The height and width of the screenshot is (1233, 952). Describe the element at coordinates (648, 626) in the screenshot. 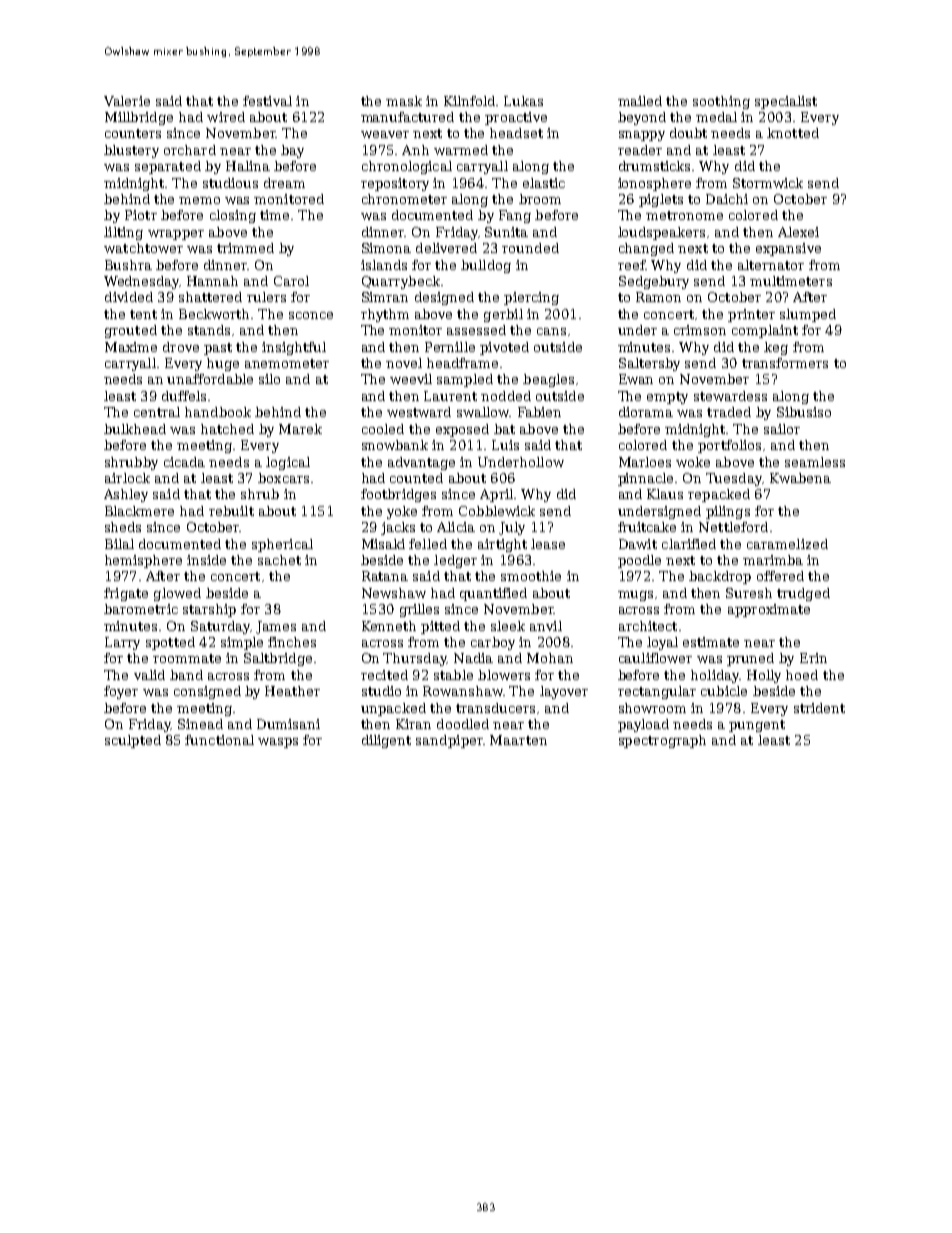

I see `architect` at that location.
